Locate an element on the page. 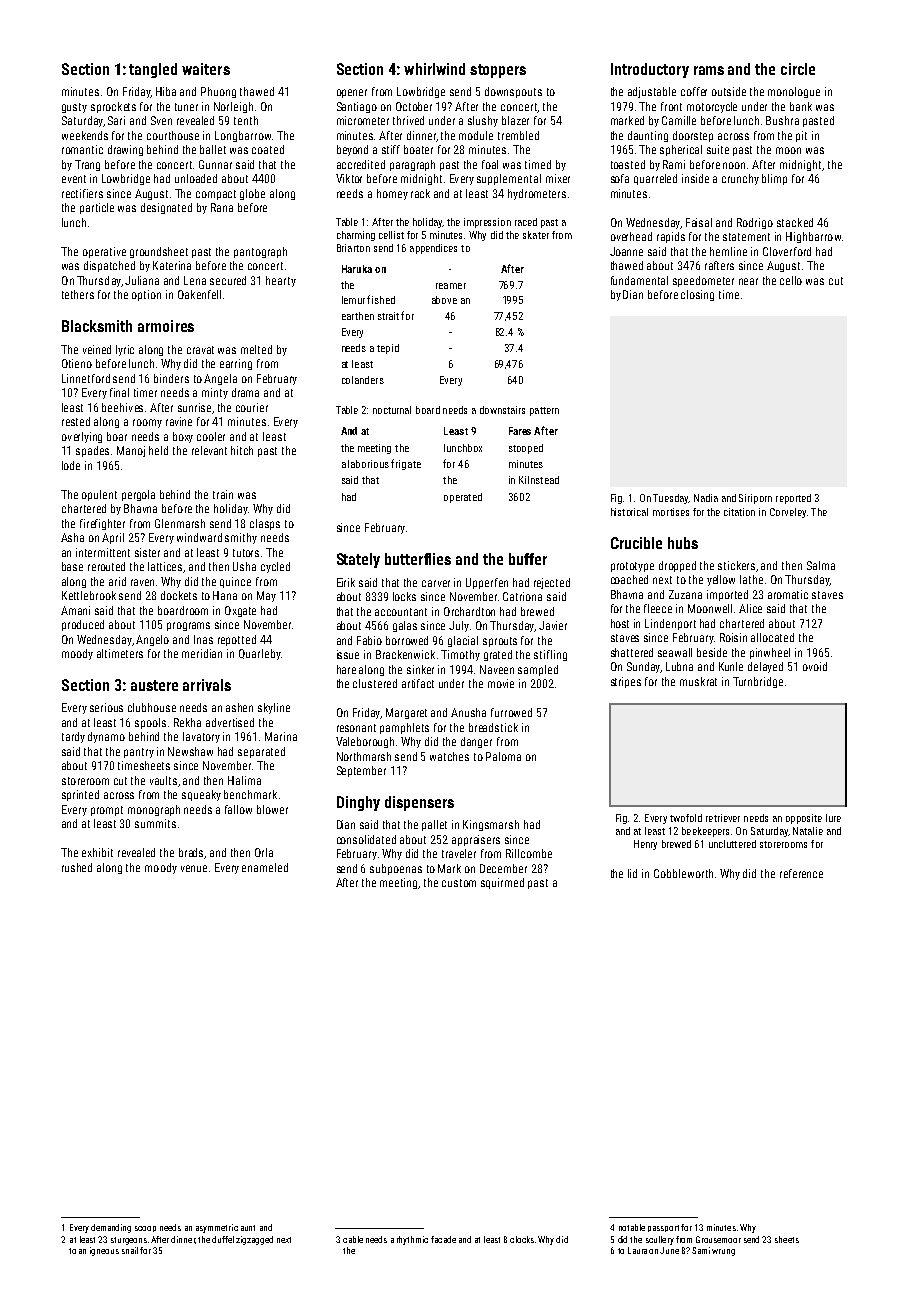  closing is located at coordinates (697, 295).
